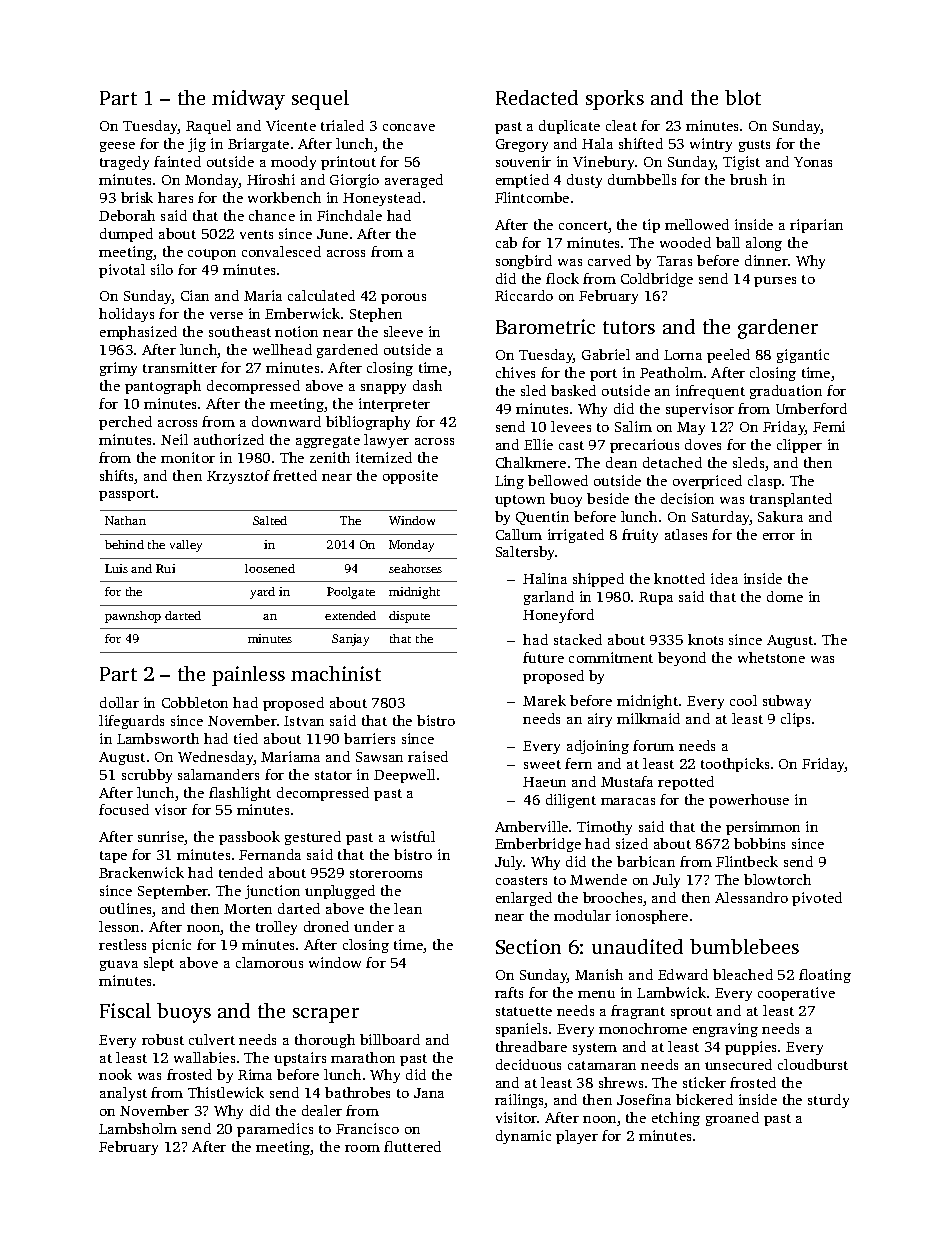  What do you see at coordinates (791, 500) in the screenshot?
I see `transplanted` at bounding box center [791, 500].
